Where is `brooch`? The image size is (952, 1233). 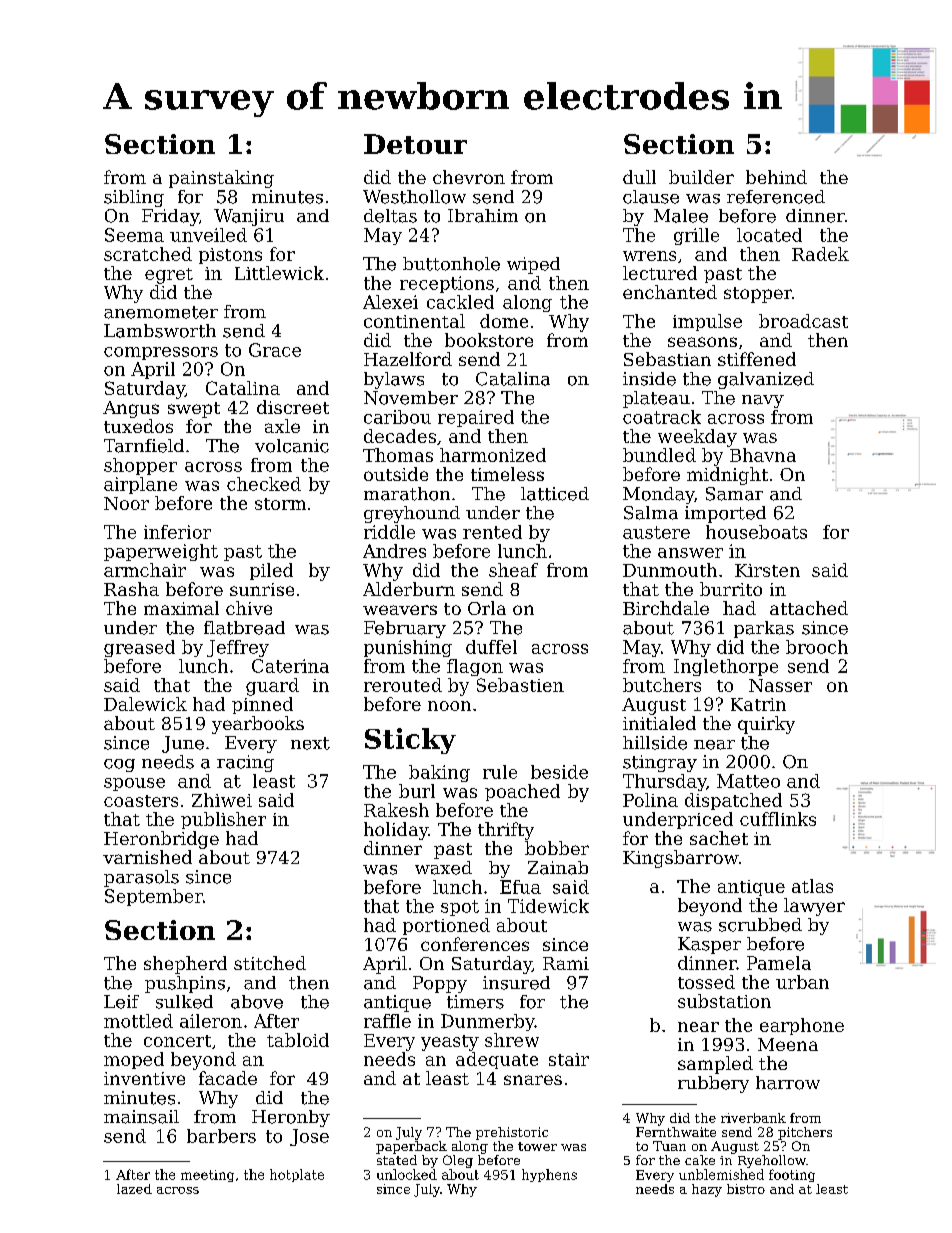
brooch is located at coordinates (817, 647).
